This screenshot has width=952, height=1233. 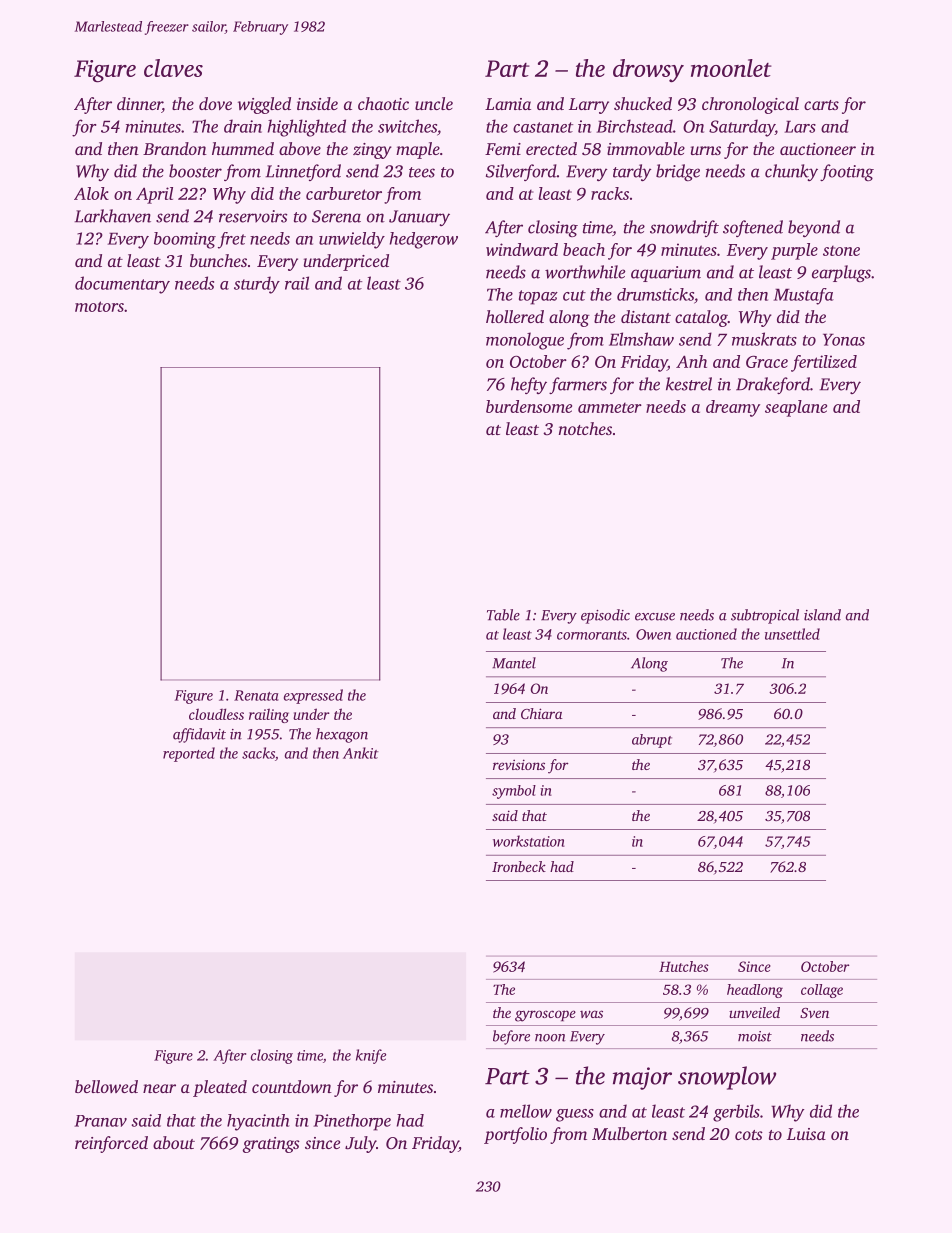 I want to click on sacks, so click(x=258, y=753).
